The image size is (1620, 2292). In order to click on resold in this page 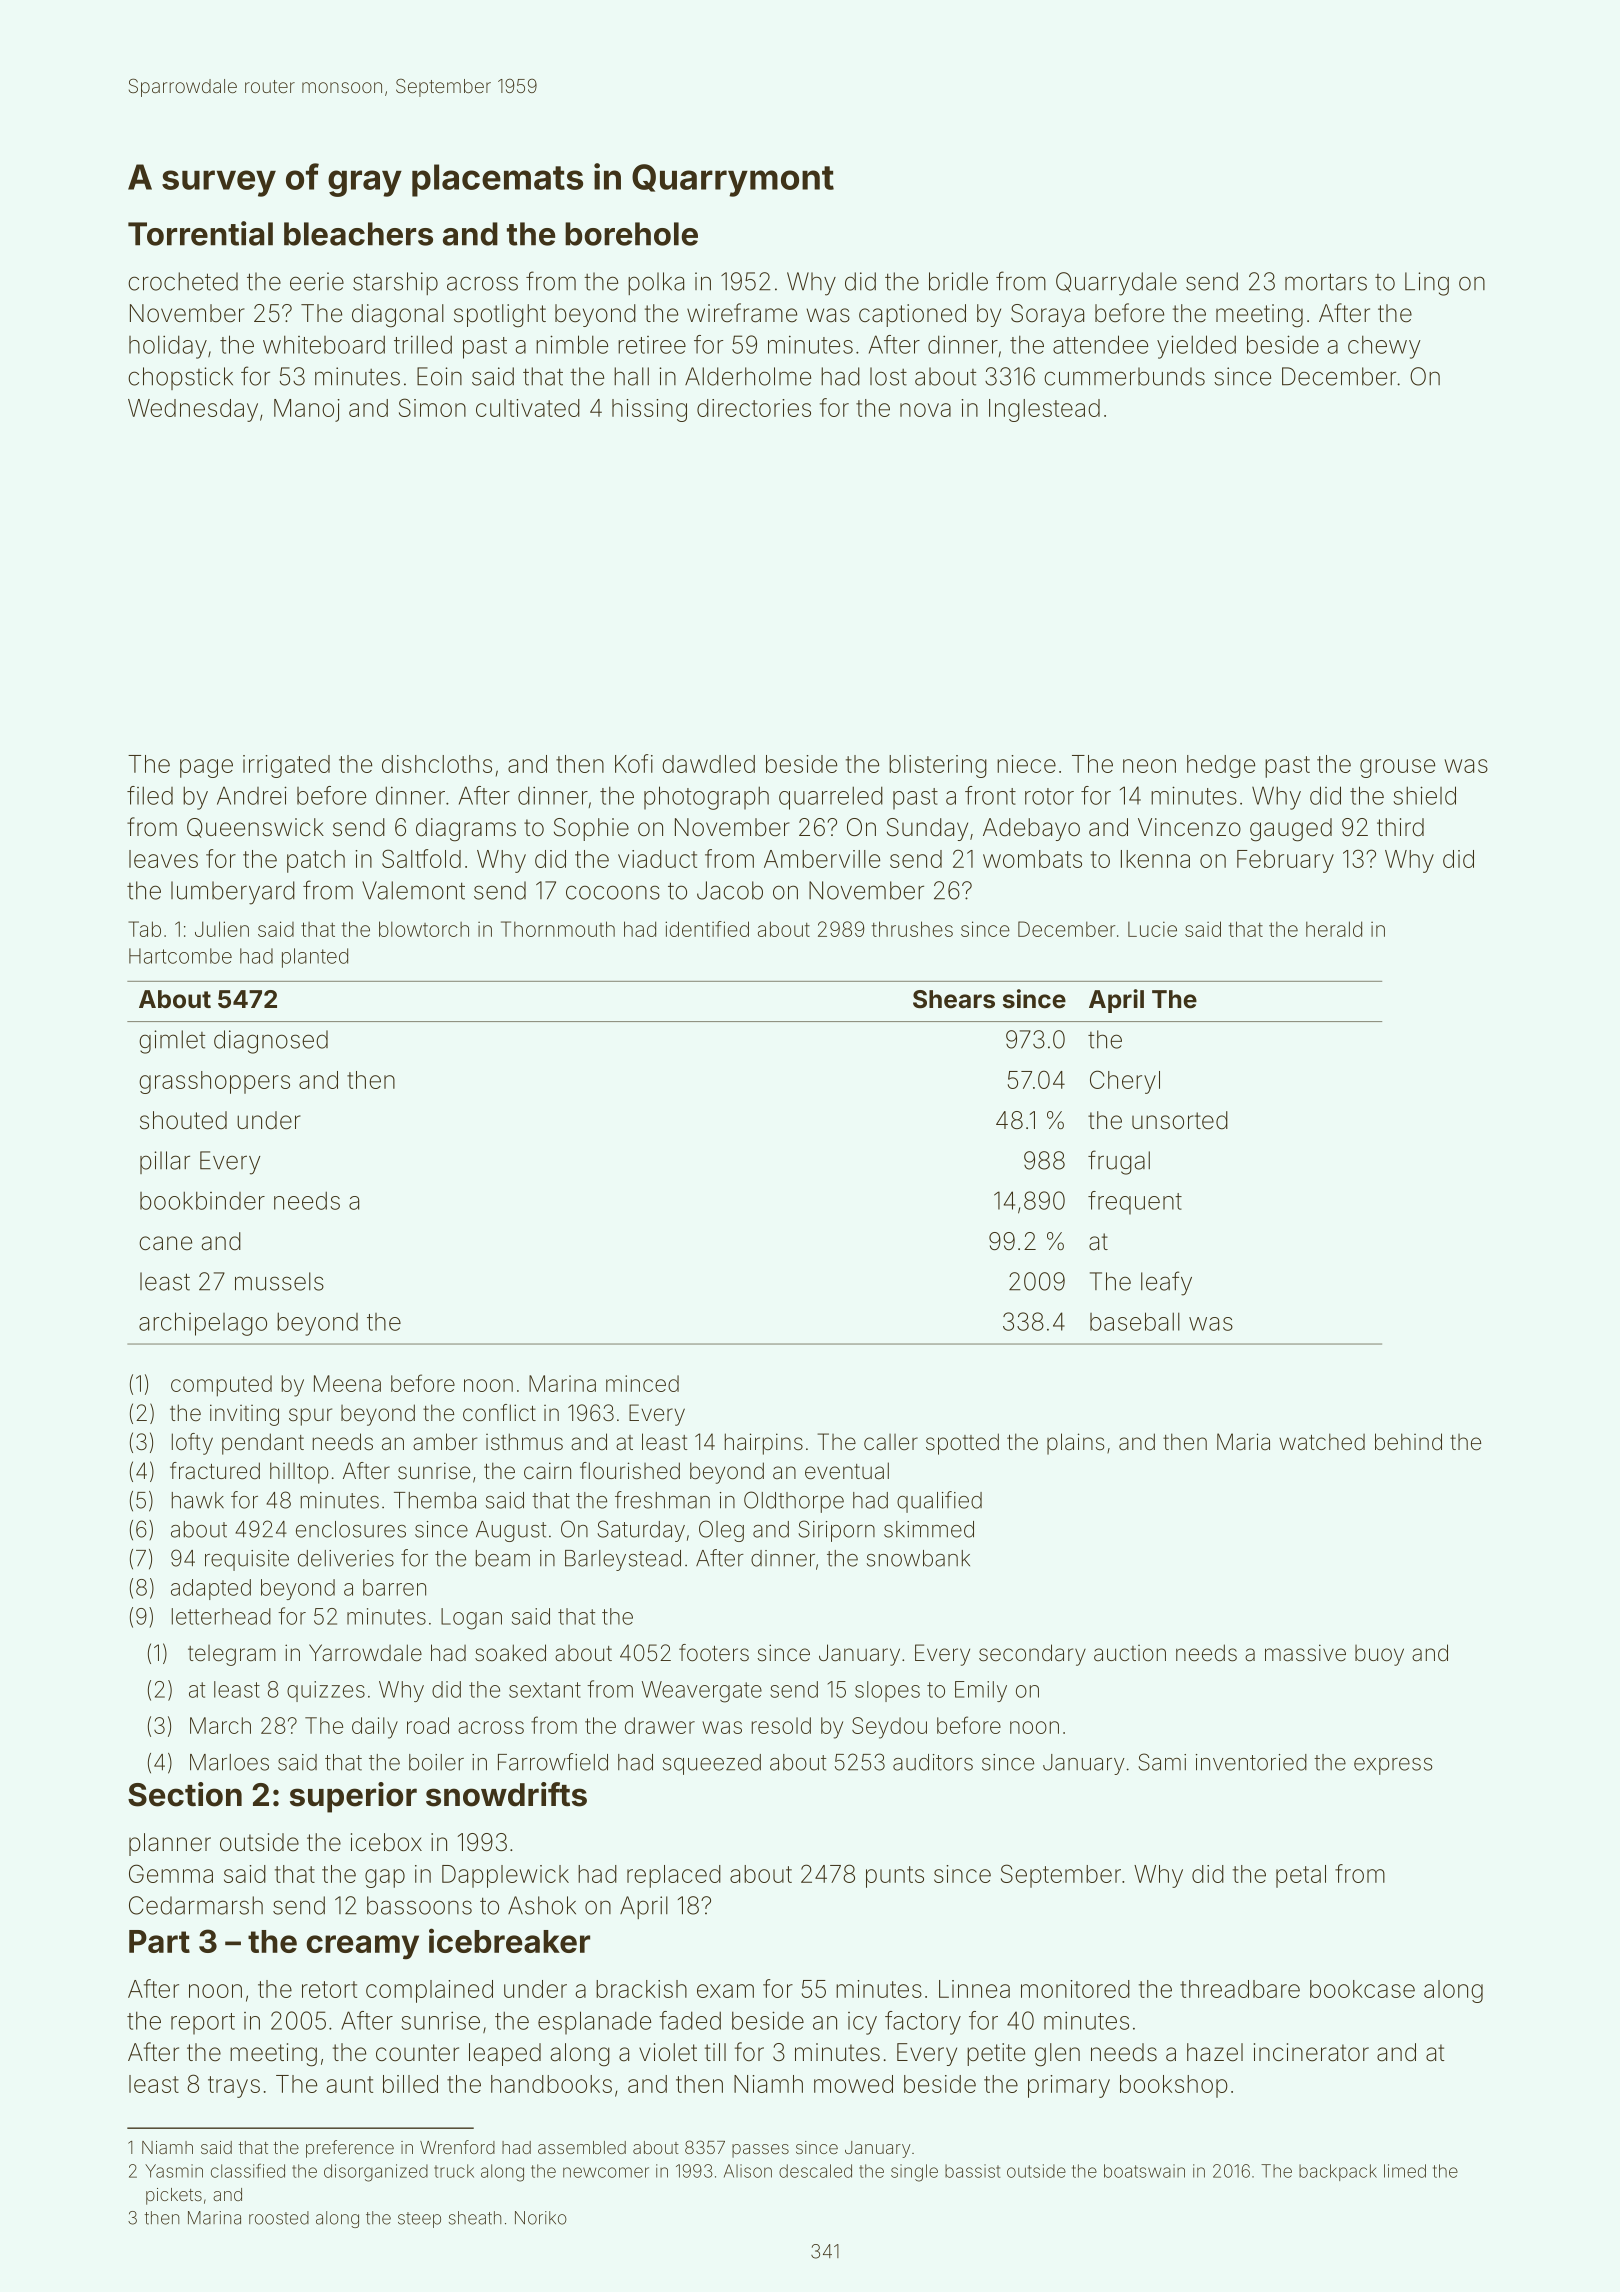, I will do `click(781, 1725)`.
